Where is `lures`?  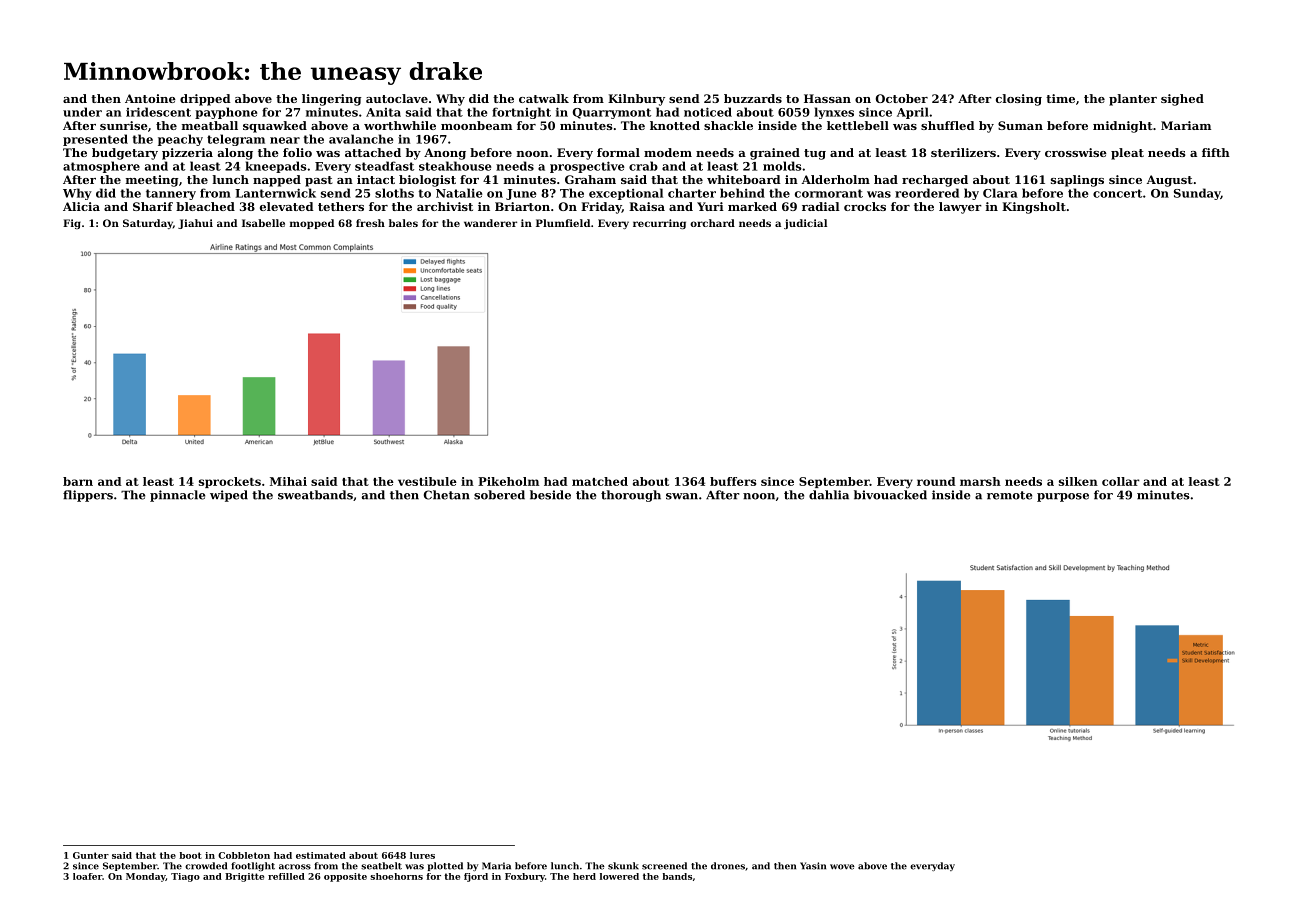
lures is located at coordinates (422, 855).
